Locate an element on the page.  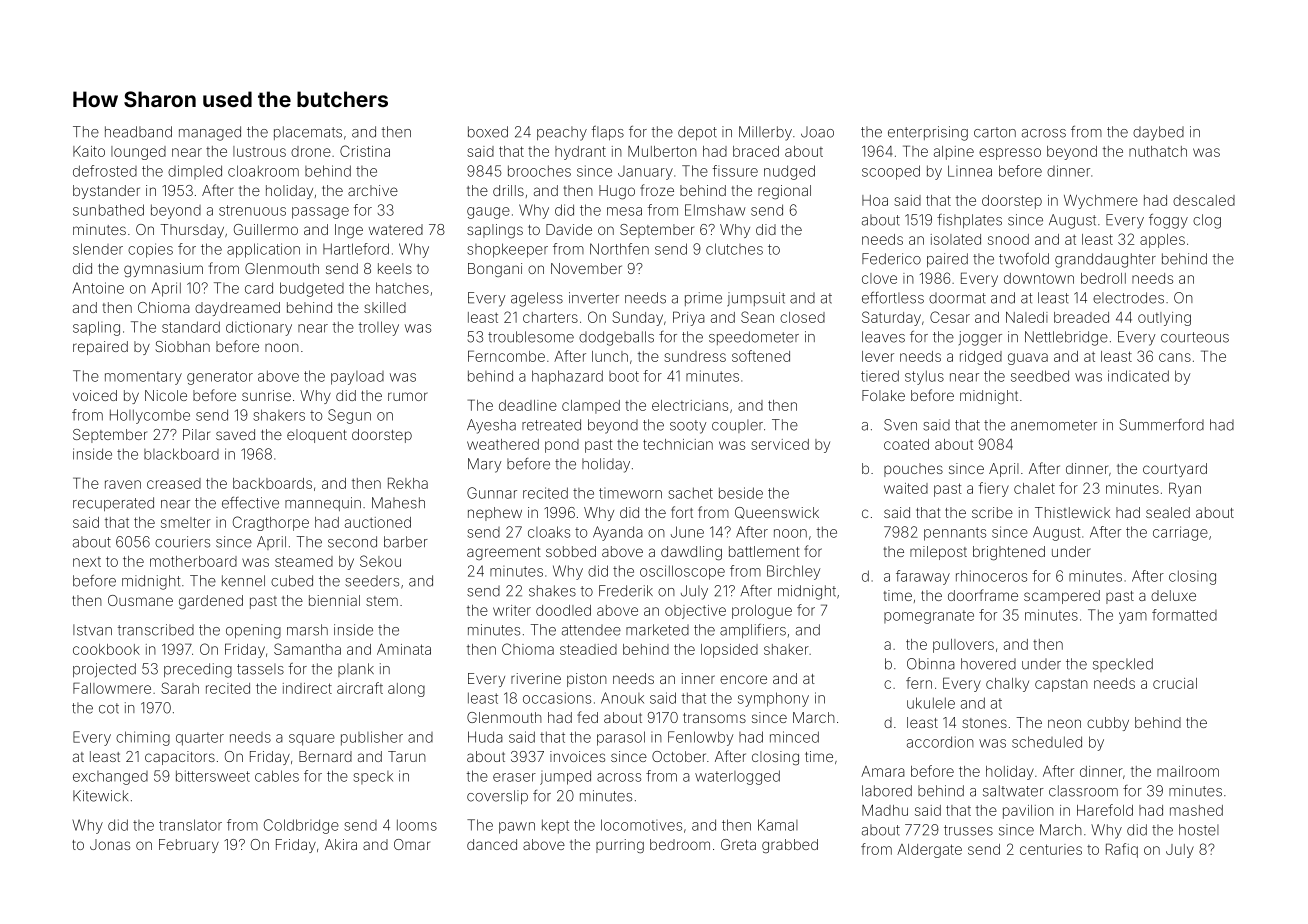
placemats is located at coordinates (308, 133).
